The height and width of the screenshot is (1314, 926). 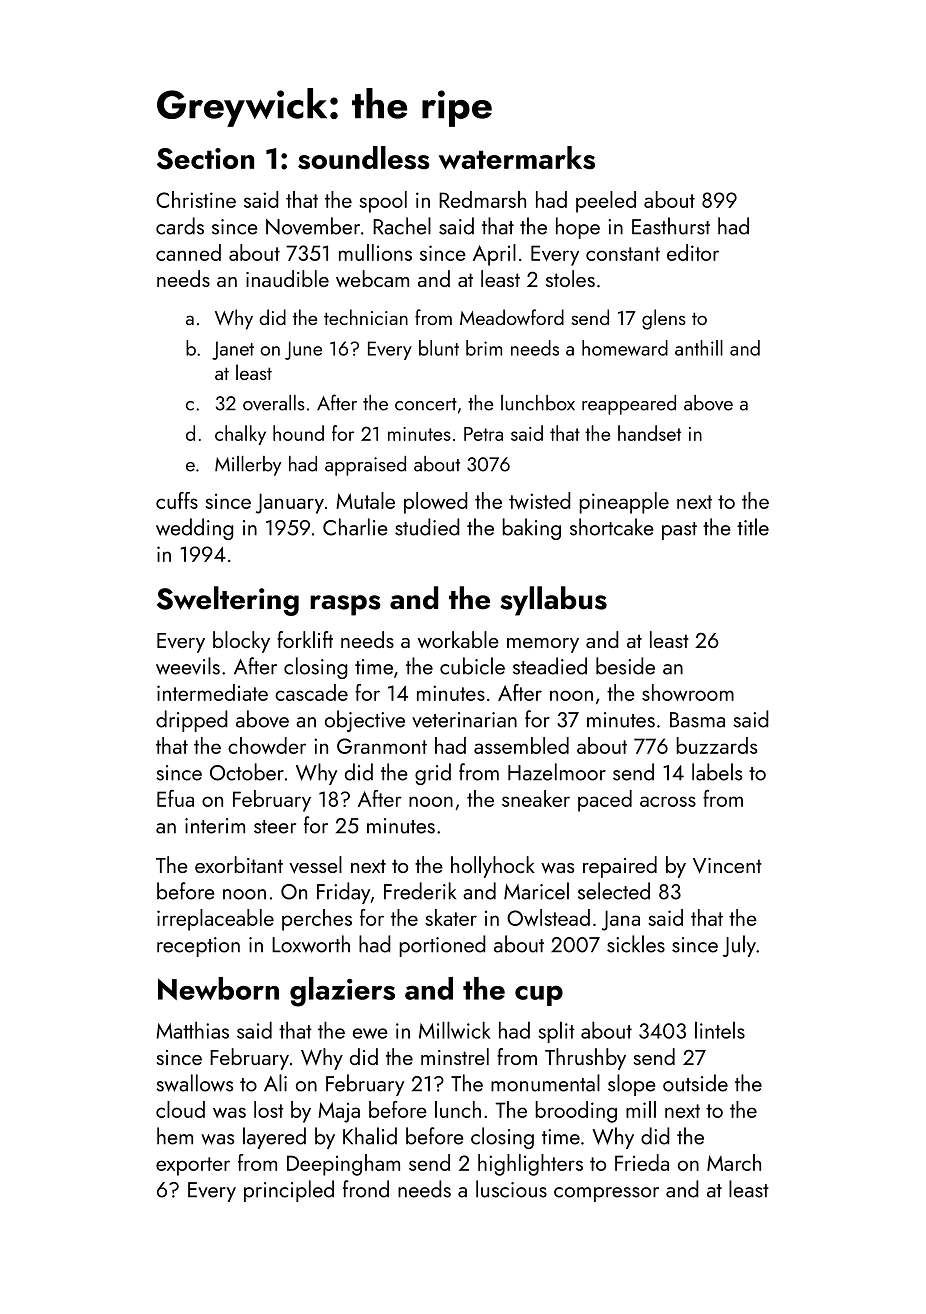 I want to click on lost, so click(x=269, y=1109).
